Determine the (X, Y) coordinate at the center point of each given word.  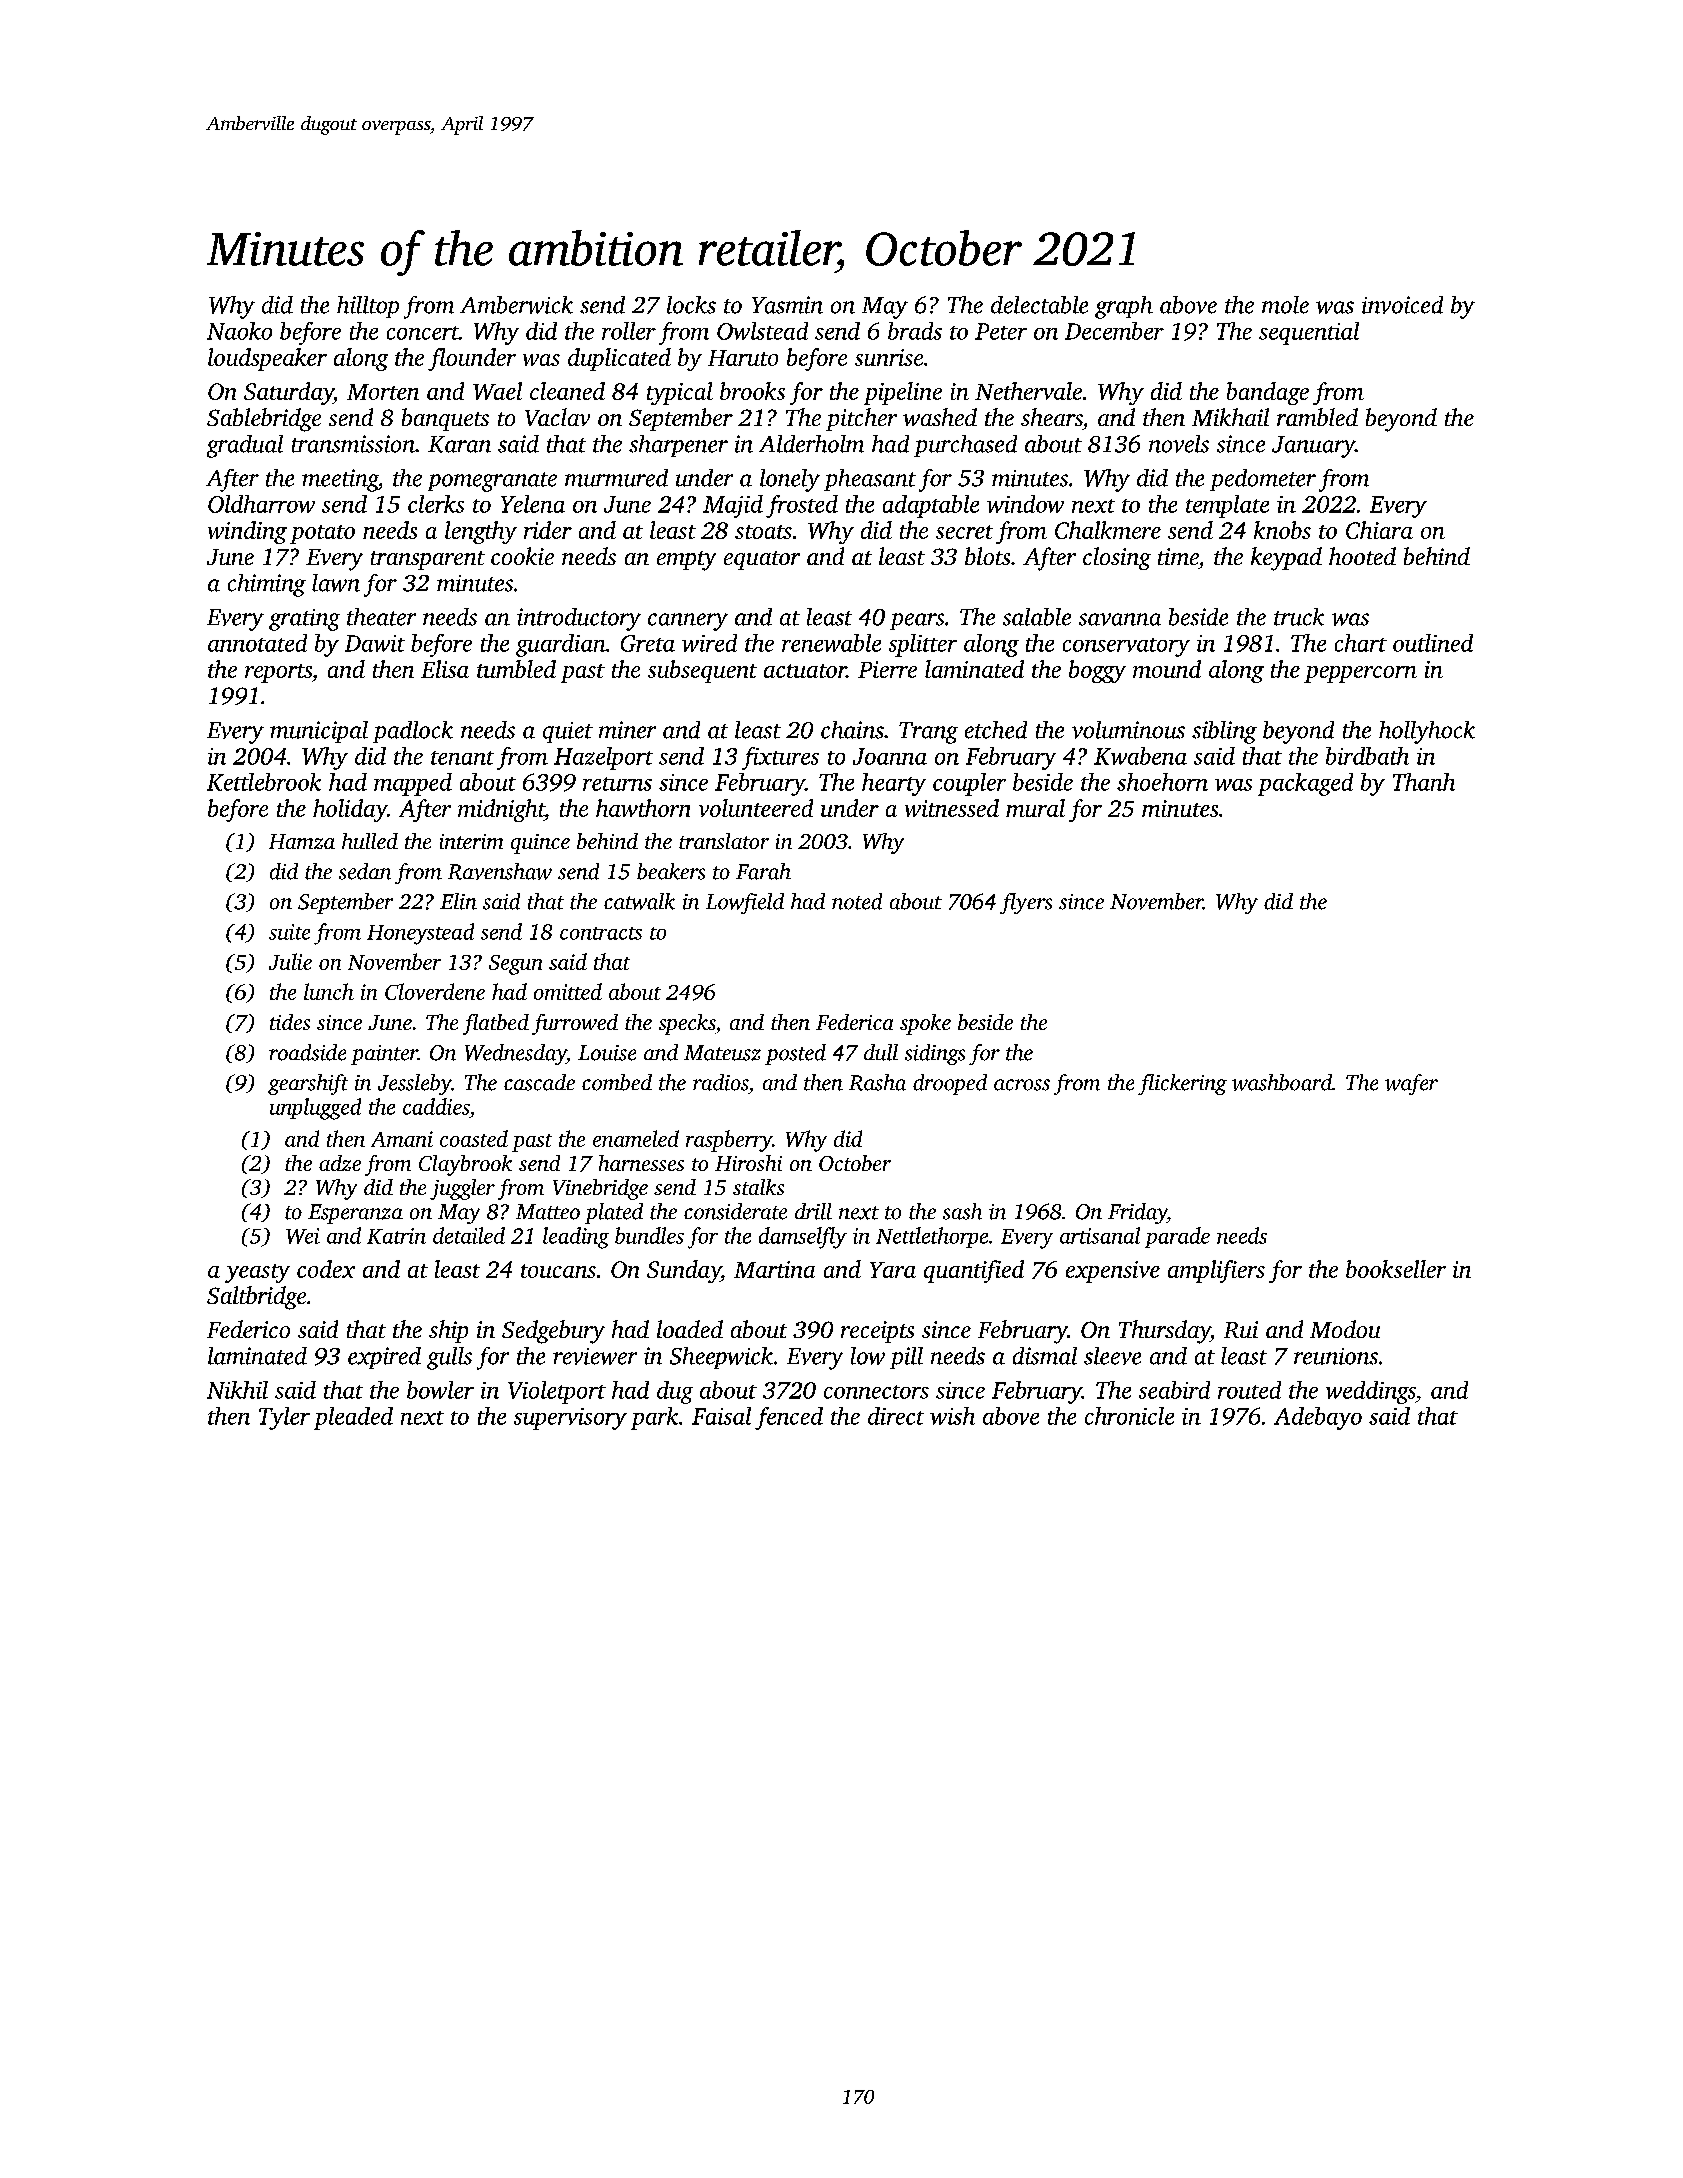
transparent (428, 560)
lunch (329, 991)
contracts (601, 933)
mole (1285, 305)
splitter (923, 645)
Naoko (239, 331)
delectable (1039, 305)
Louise (607, 1053)
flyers (1026, 903)
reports (278, 673)
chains (852, 730)
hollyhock (1427, 732)
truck (1299, 617)
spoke (925, 1024)
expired (384, 1358)
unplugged (315, 1109)
